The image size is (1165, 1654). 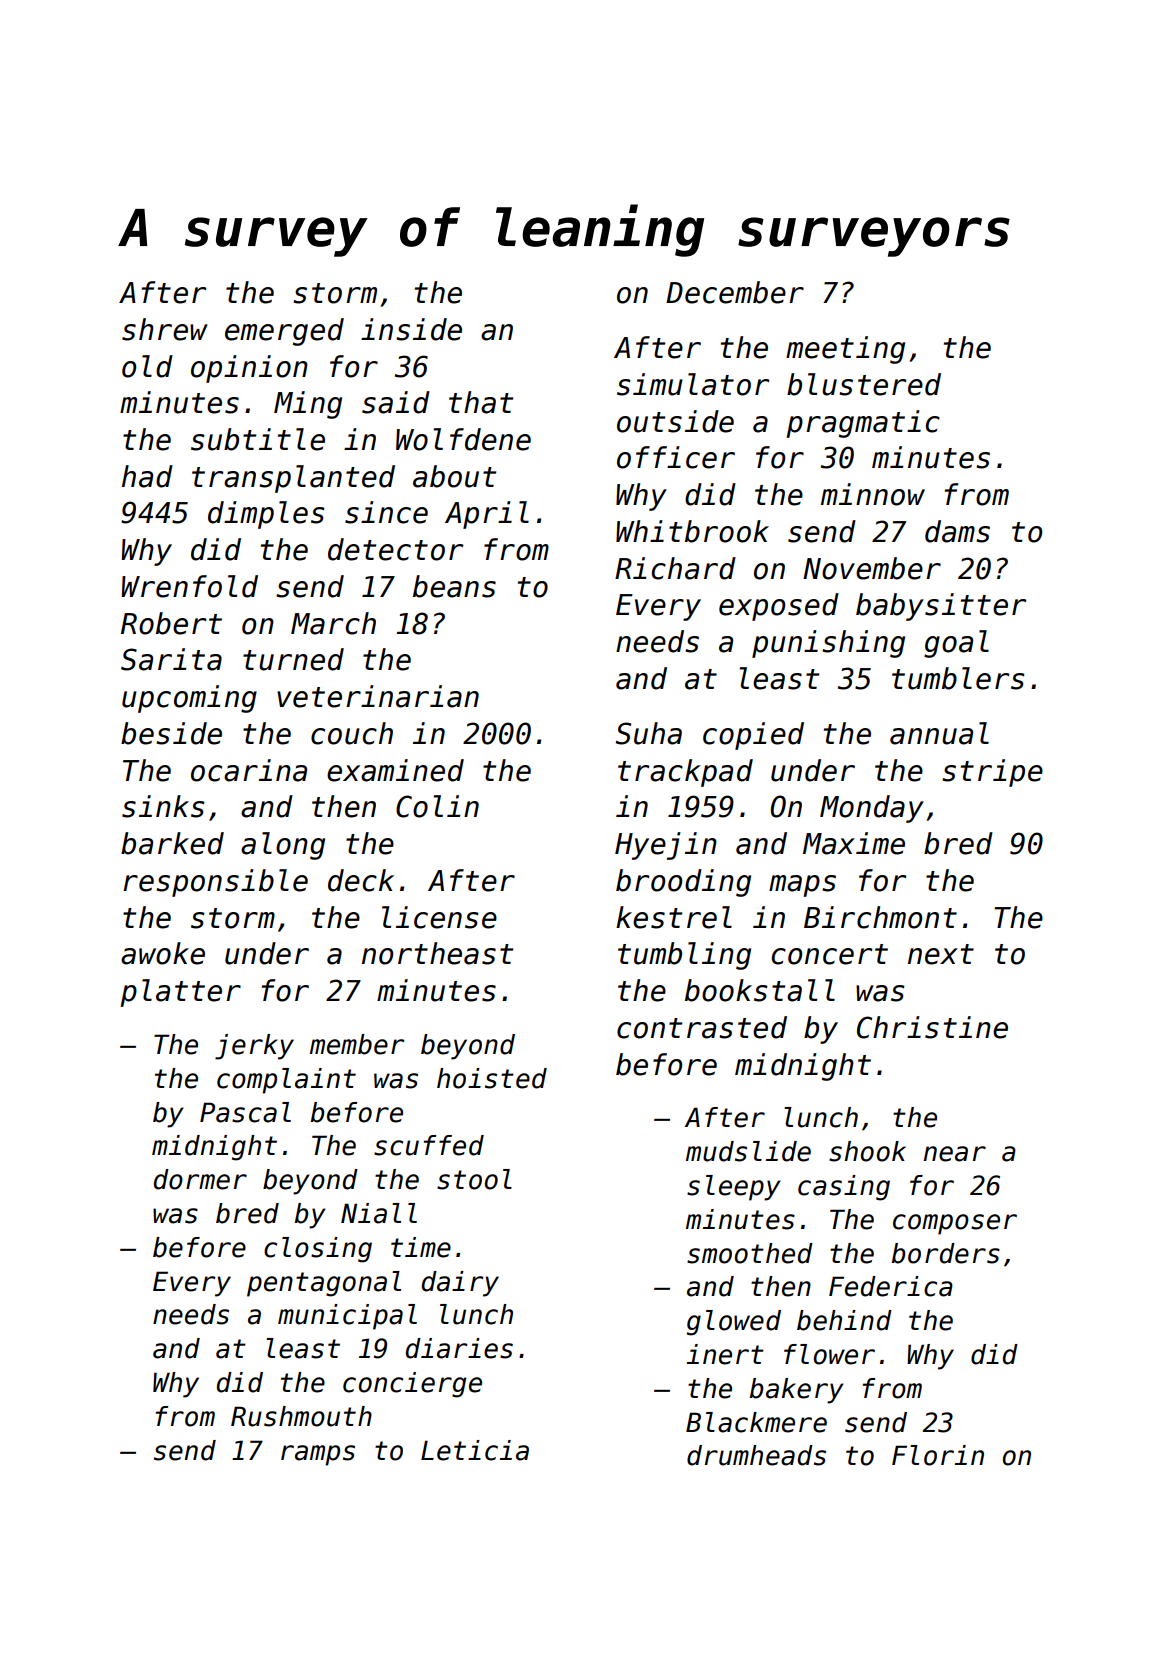 I want to click on hoisted, so click(x=492, y=1078).
